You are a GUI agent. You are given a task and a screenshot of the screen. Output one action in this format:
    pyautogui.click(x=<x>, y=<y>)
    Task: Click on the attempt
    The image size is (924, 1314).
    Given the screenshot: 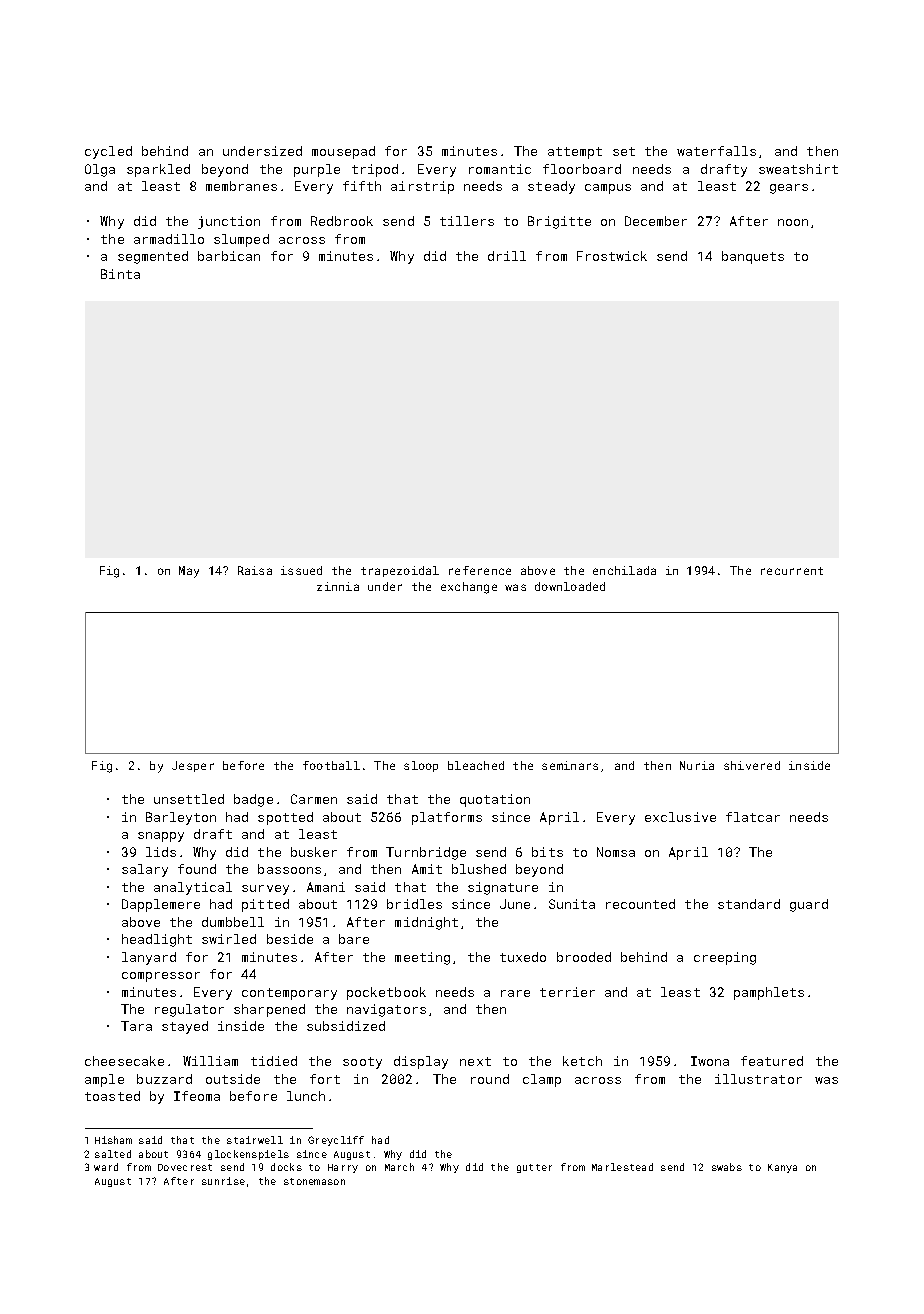 What is the action you would take?
    pyautogui.click(x=575, y=153)
